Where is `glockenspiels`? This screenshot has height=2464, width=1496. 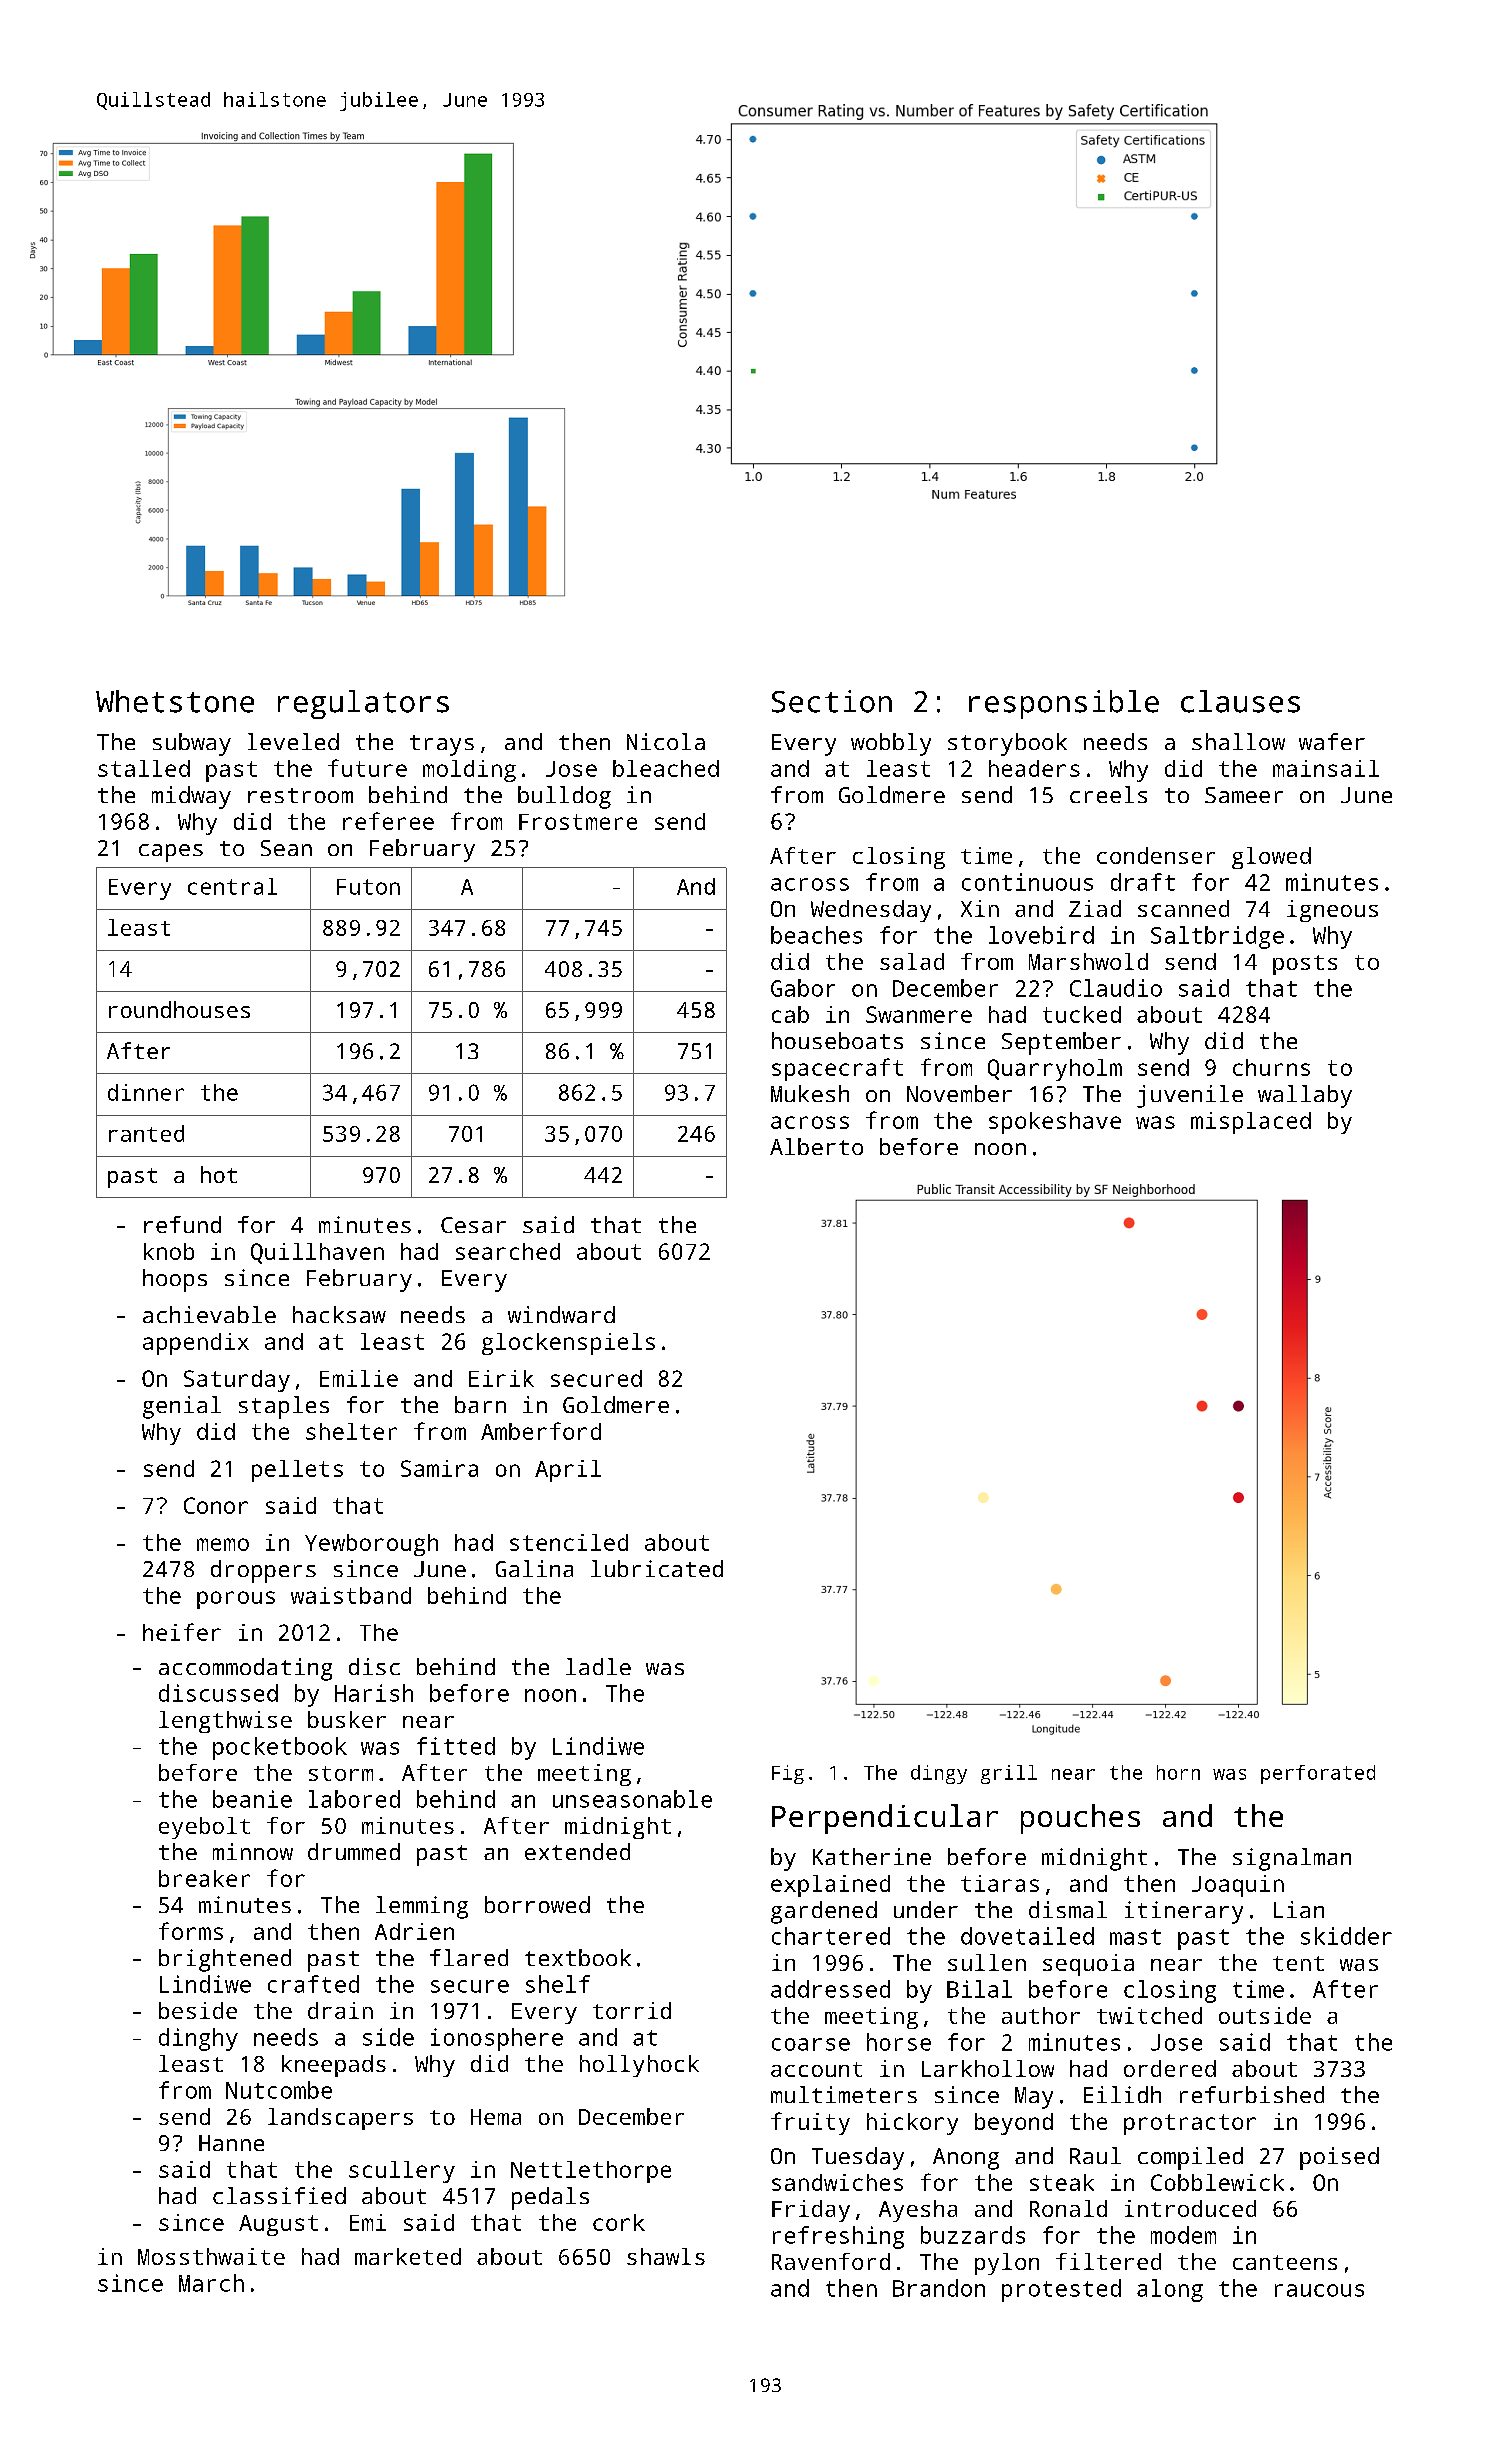
glockenspiels is located at coordinates (568, 1344).
